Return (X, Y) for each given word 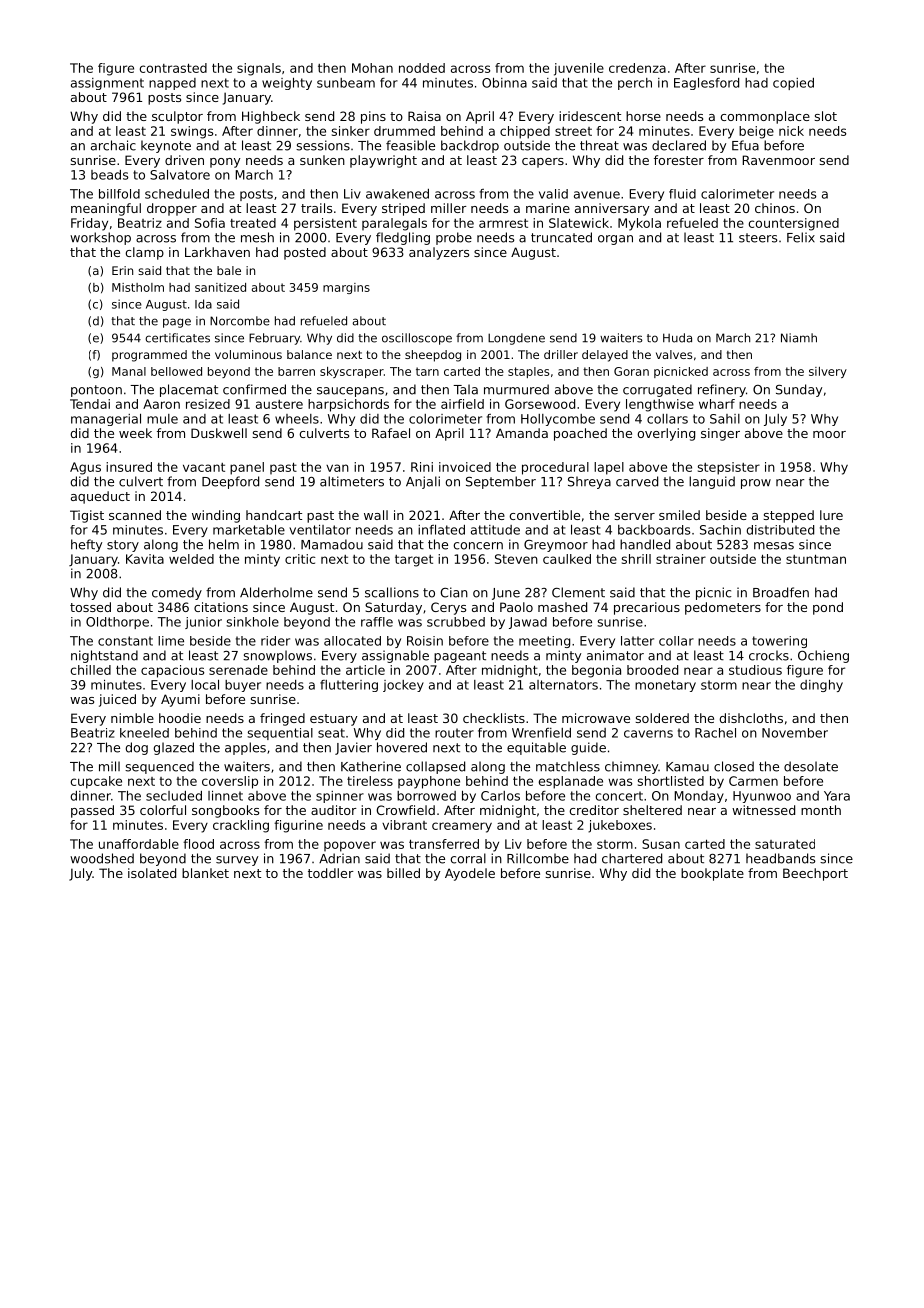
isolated (152, 873)
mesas (774, 546)
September (501, 482)
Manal (129, 371)
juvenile (579, 69)
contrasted (173, 68)
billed (403, 873)
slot (826, 116)
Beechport (815, 874)
